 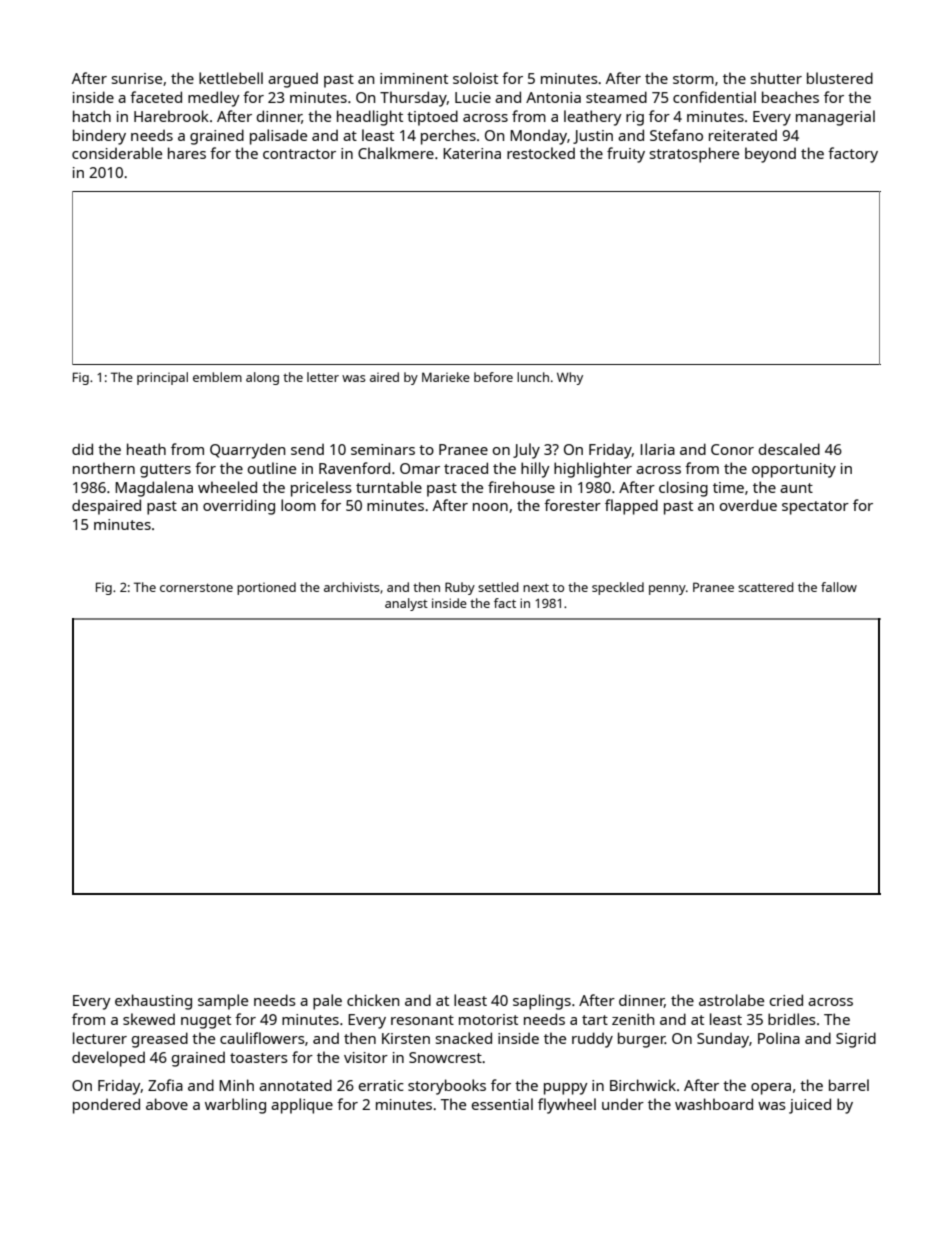 What do you see at coordinates (396, 153) in the page?
I see `Chalkmere` at bounding box center [396, 153].
